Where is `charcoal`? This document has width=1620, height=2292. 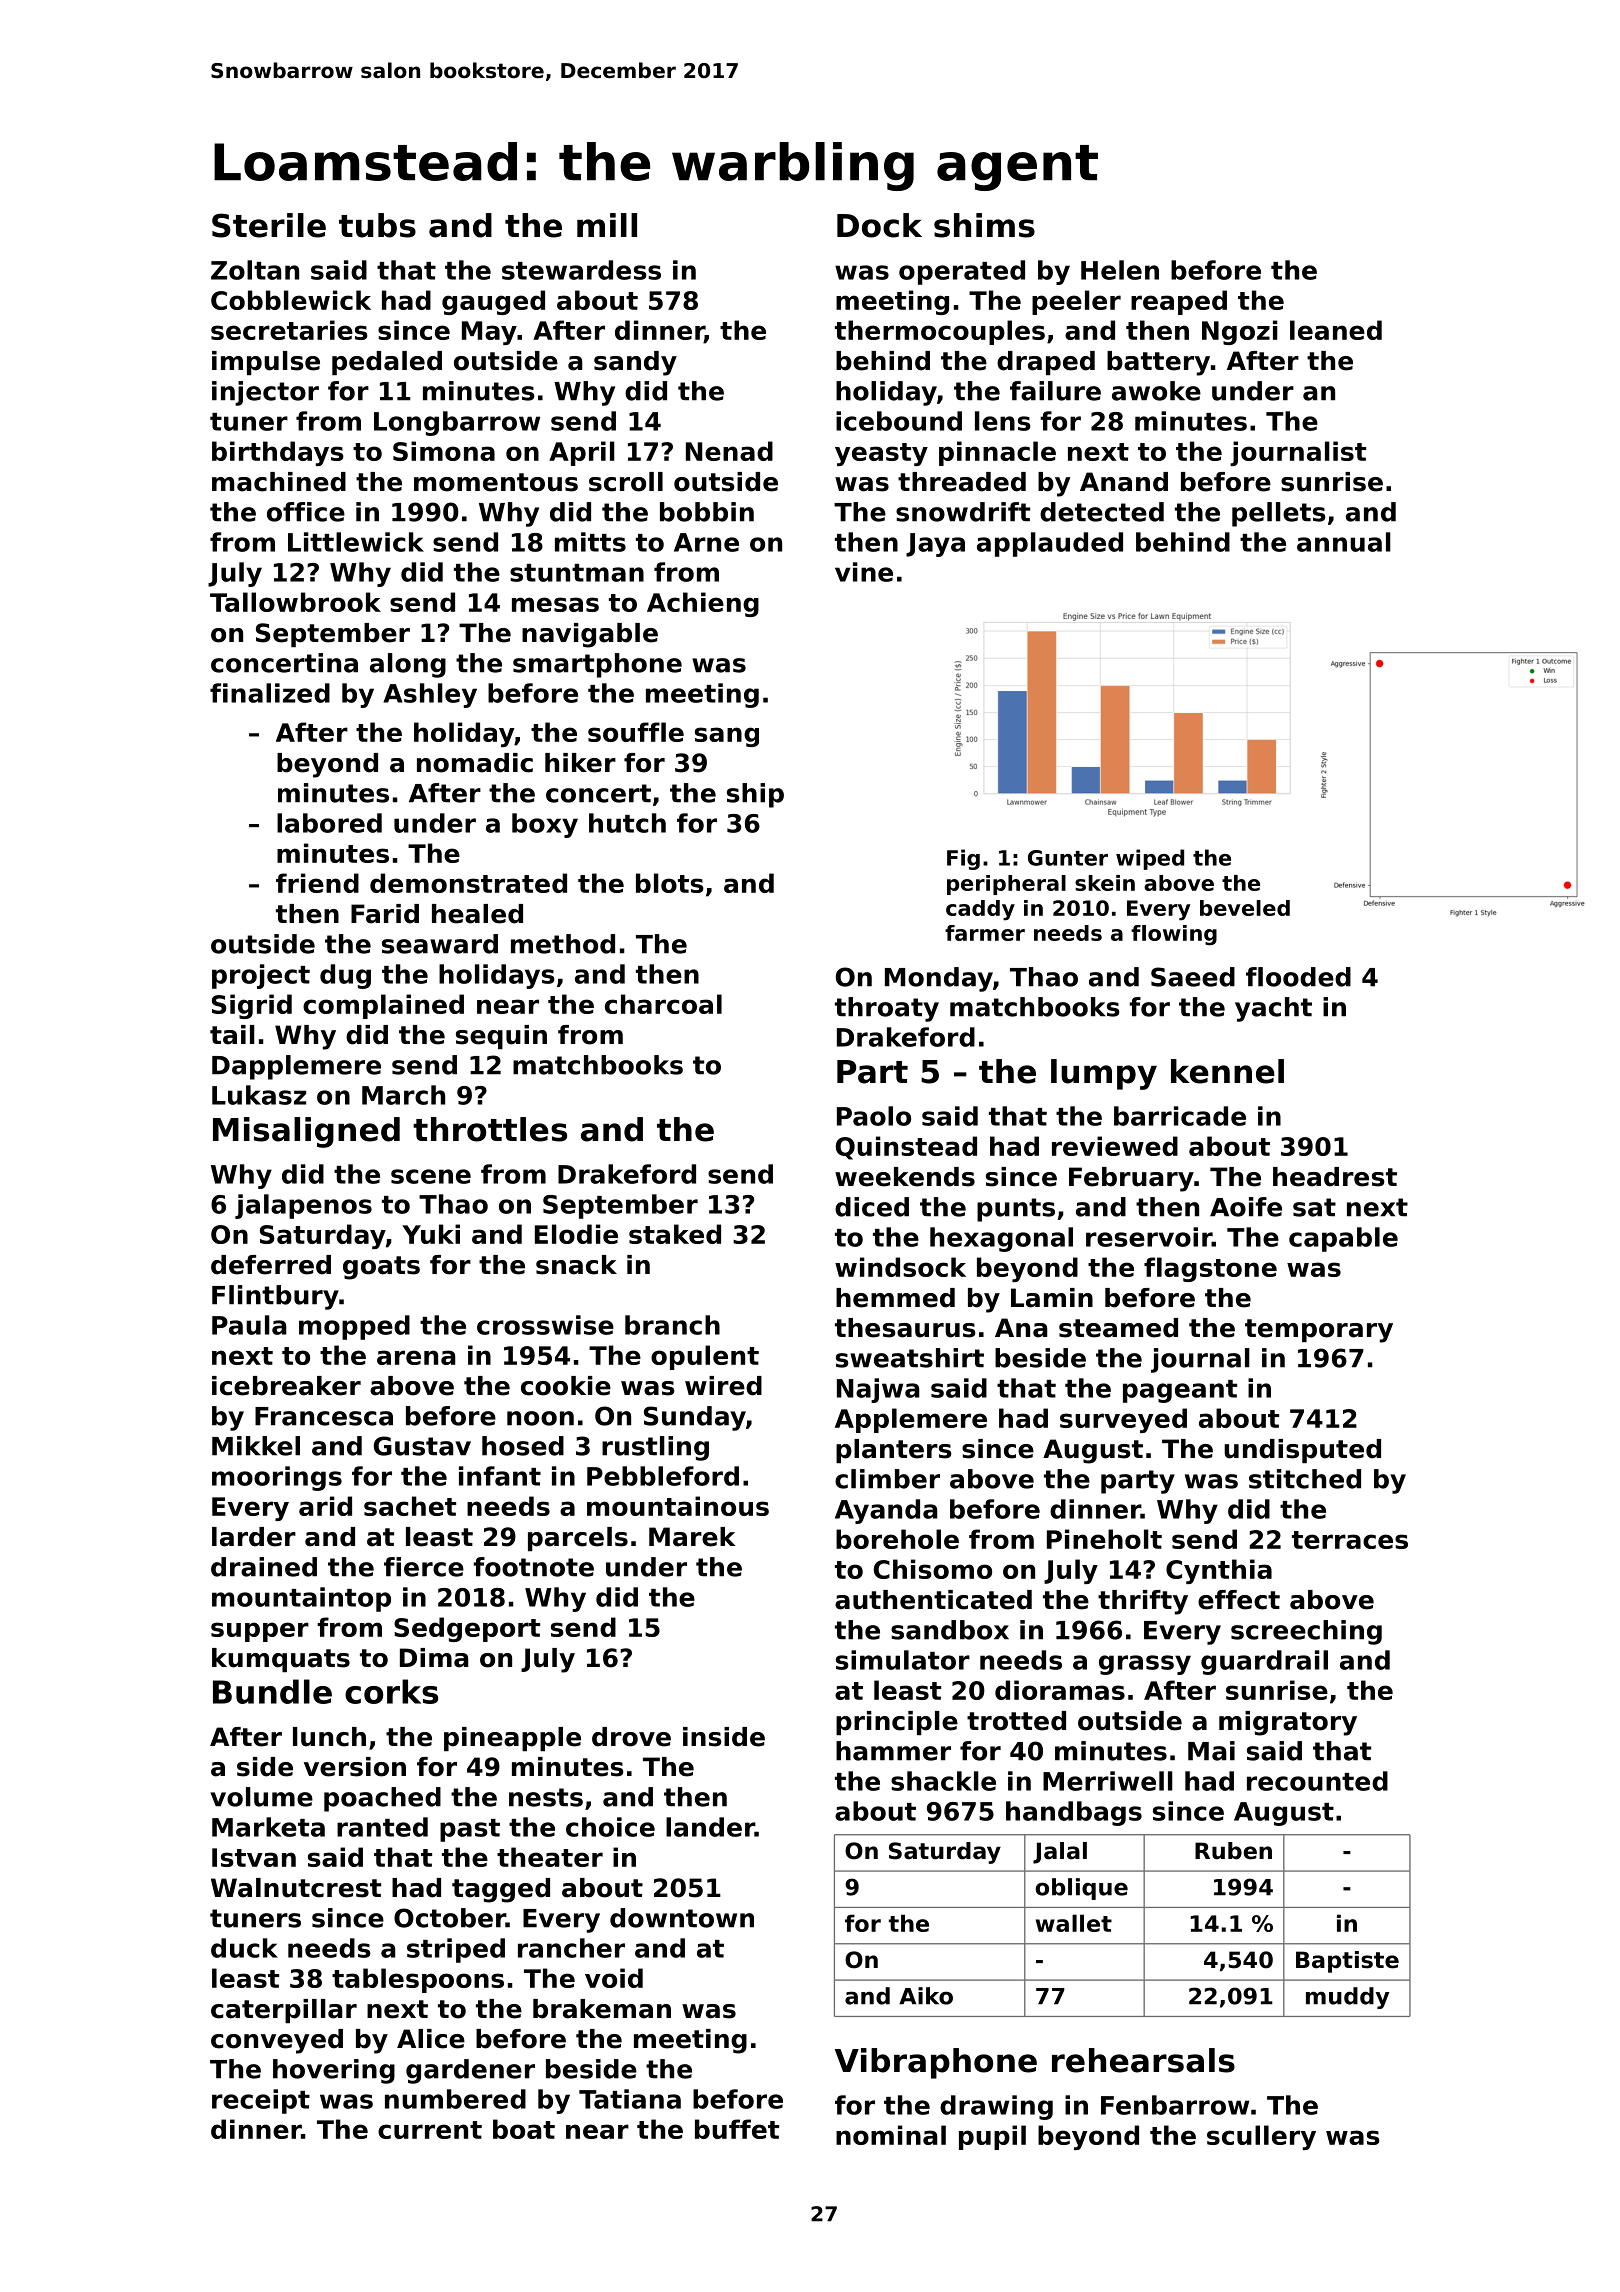 charcoal is located at coordinates (663, 1004).
